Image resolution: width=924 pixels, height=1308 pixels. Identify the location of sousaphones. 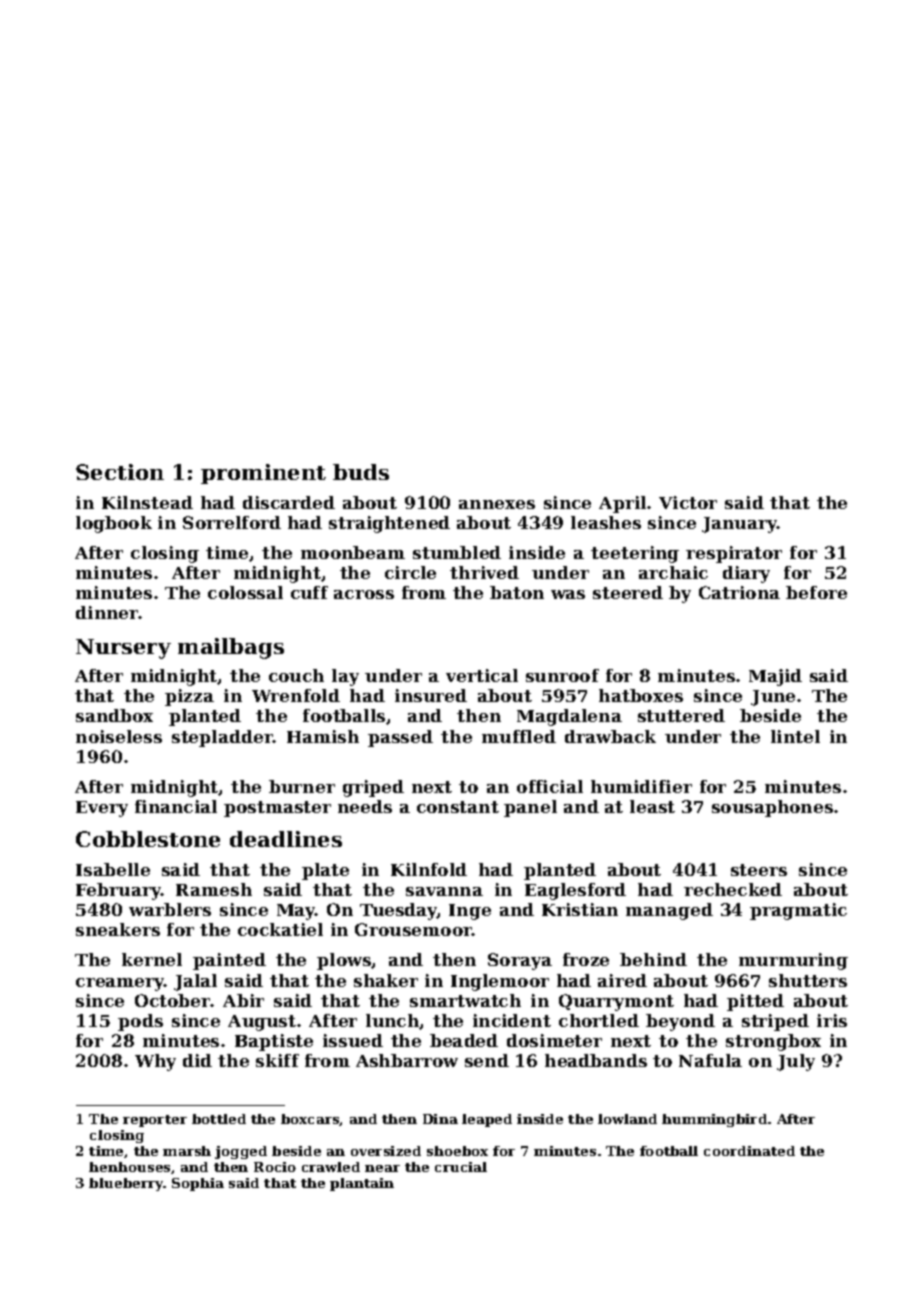
(772, 808).
